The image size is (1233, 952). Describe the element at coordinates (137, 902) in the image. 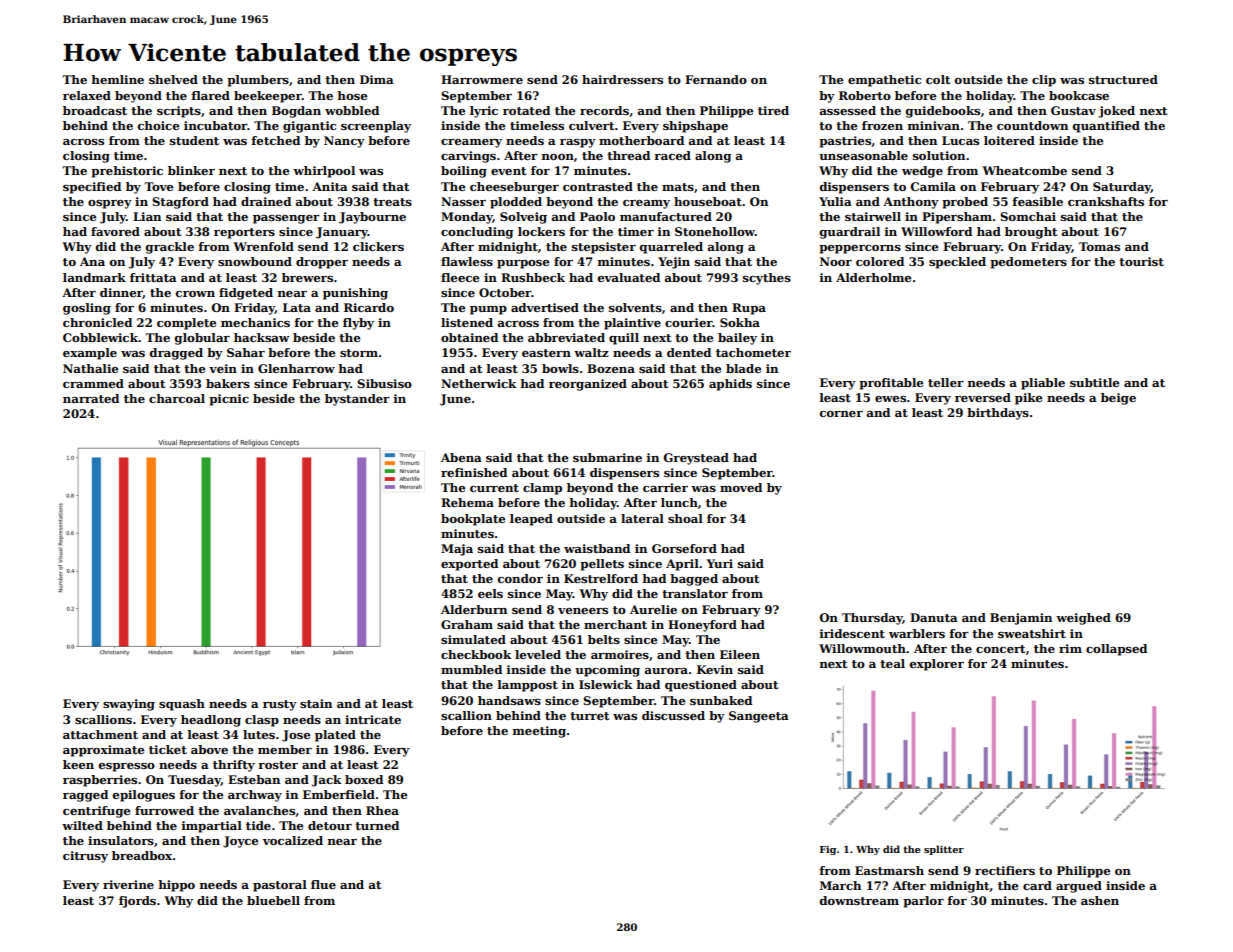

I see `fjords` at that location.
